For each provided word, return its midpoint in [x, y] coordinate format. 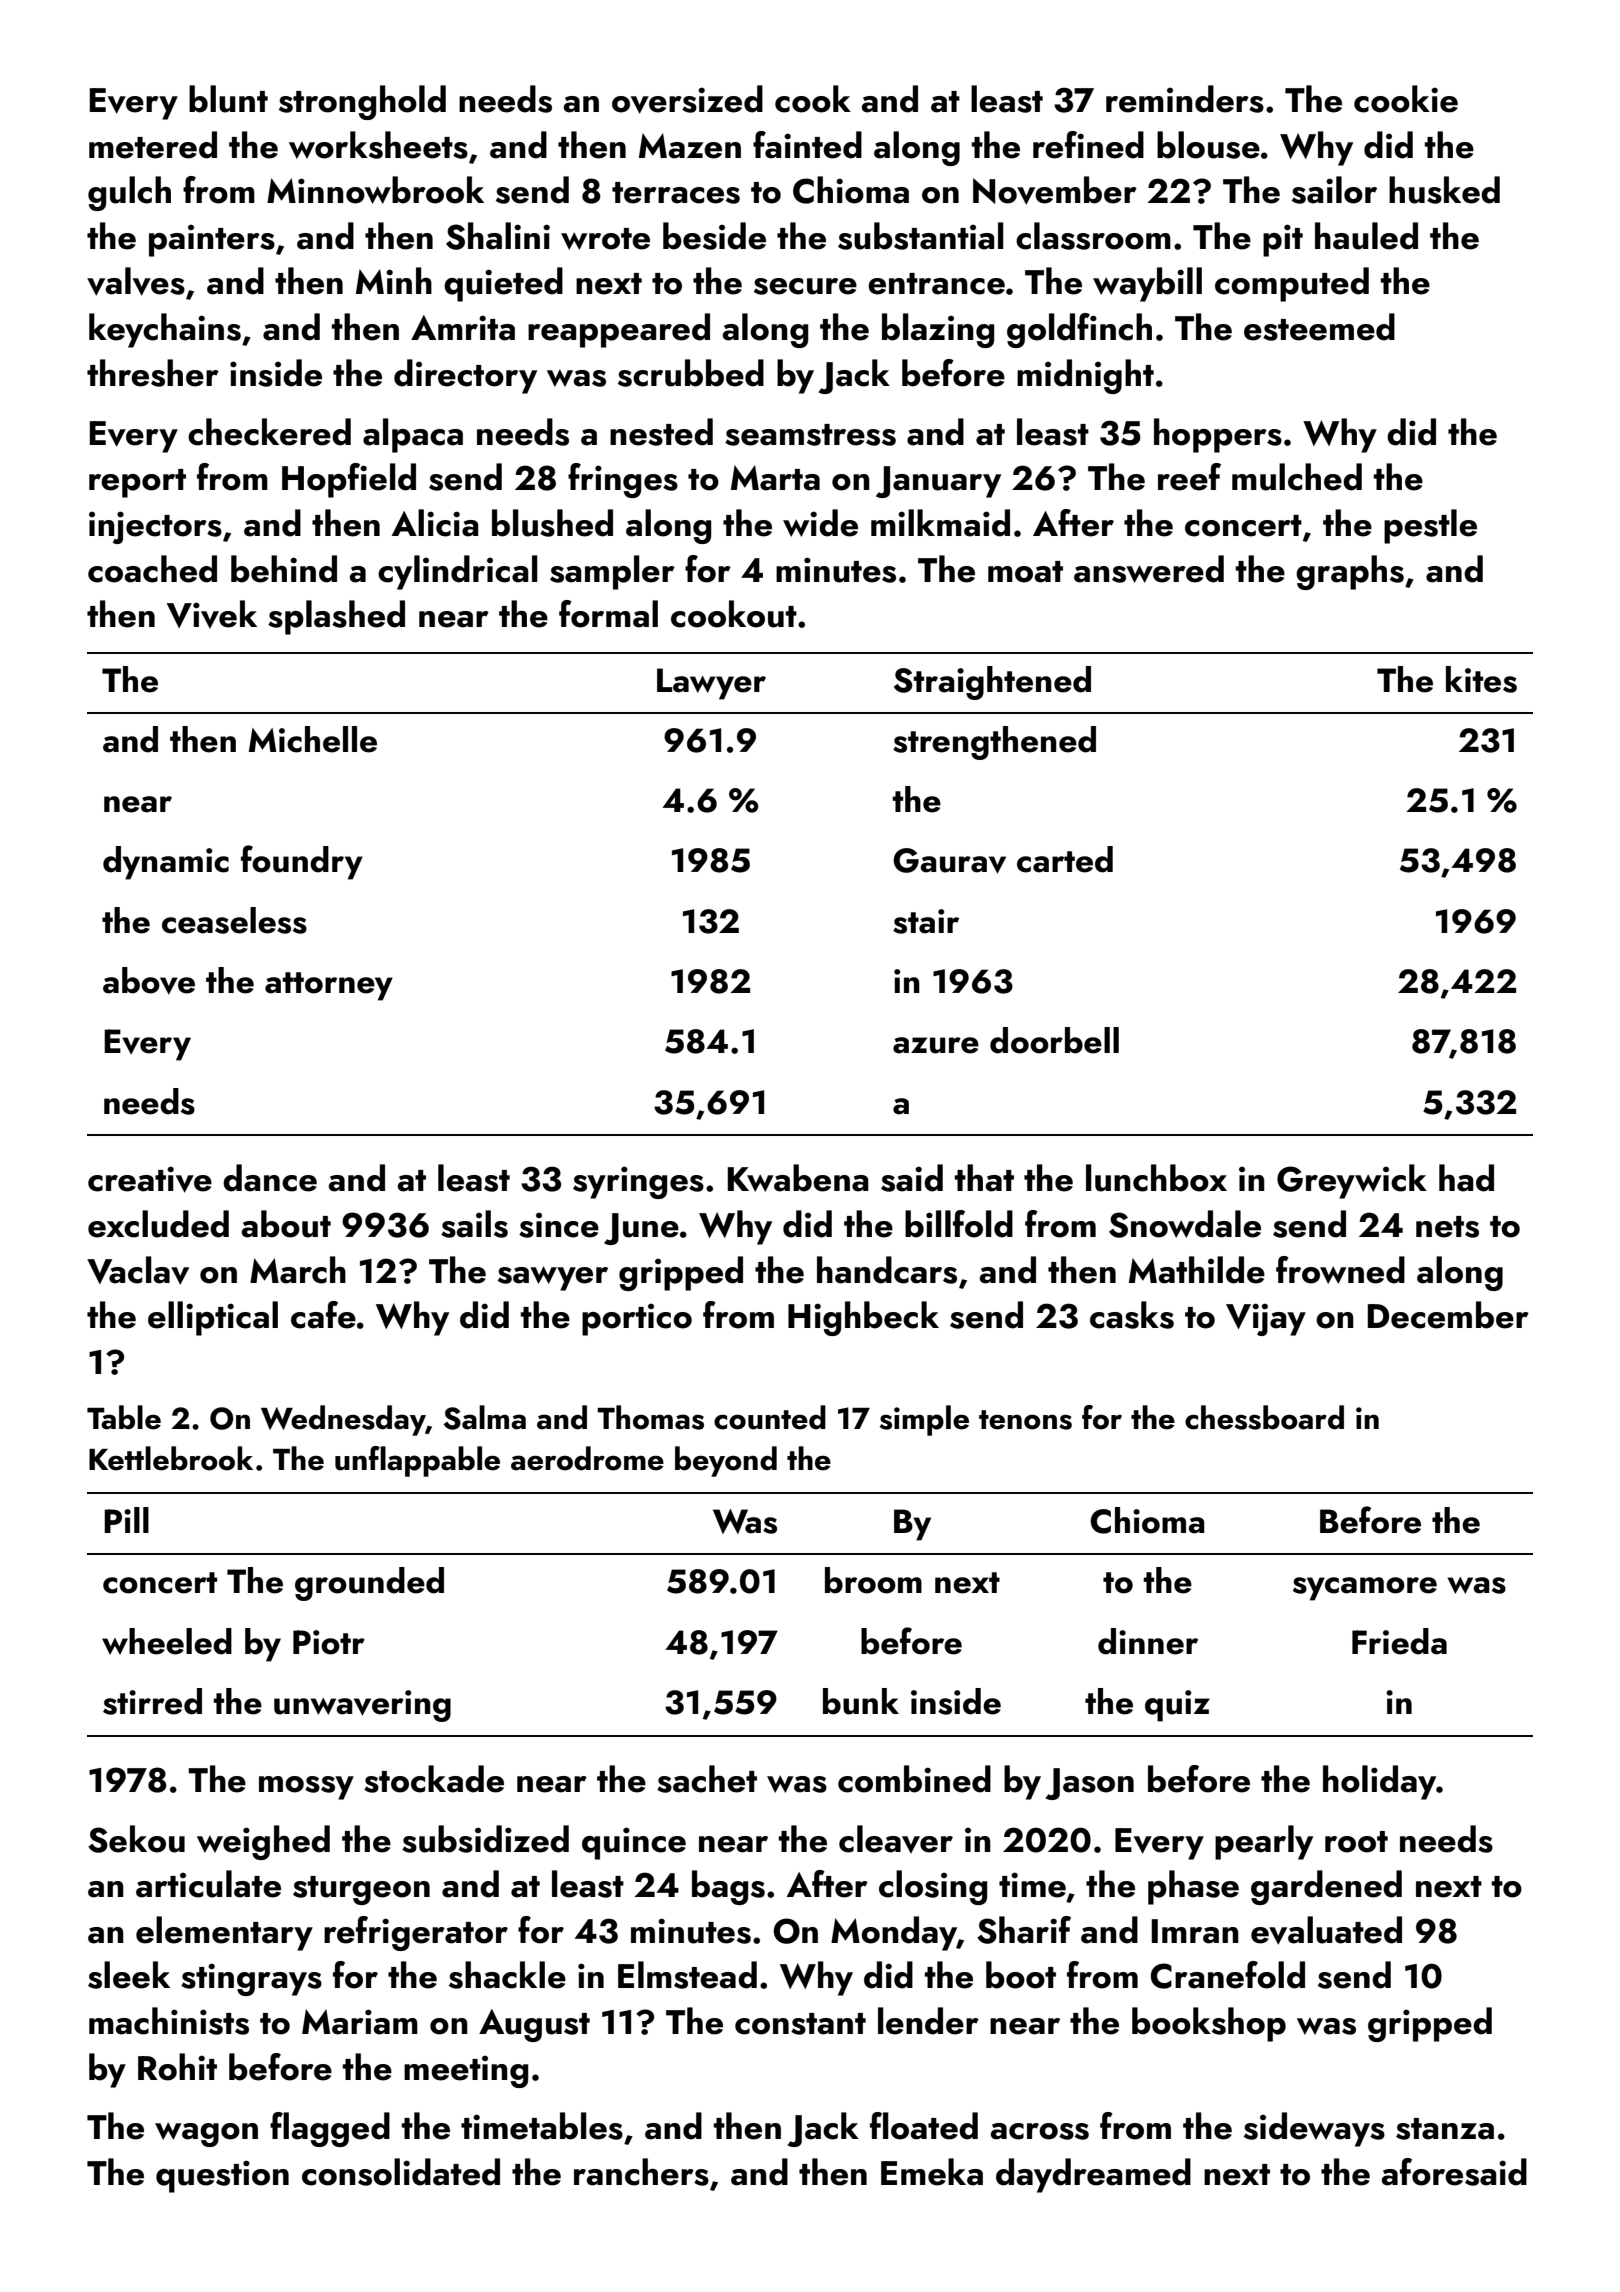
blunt [228, 99]
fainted [807, 145]
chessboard [1264, 1417]
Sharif [1024, 1930]
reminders [1185, 99]
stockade [434, 1779]
